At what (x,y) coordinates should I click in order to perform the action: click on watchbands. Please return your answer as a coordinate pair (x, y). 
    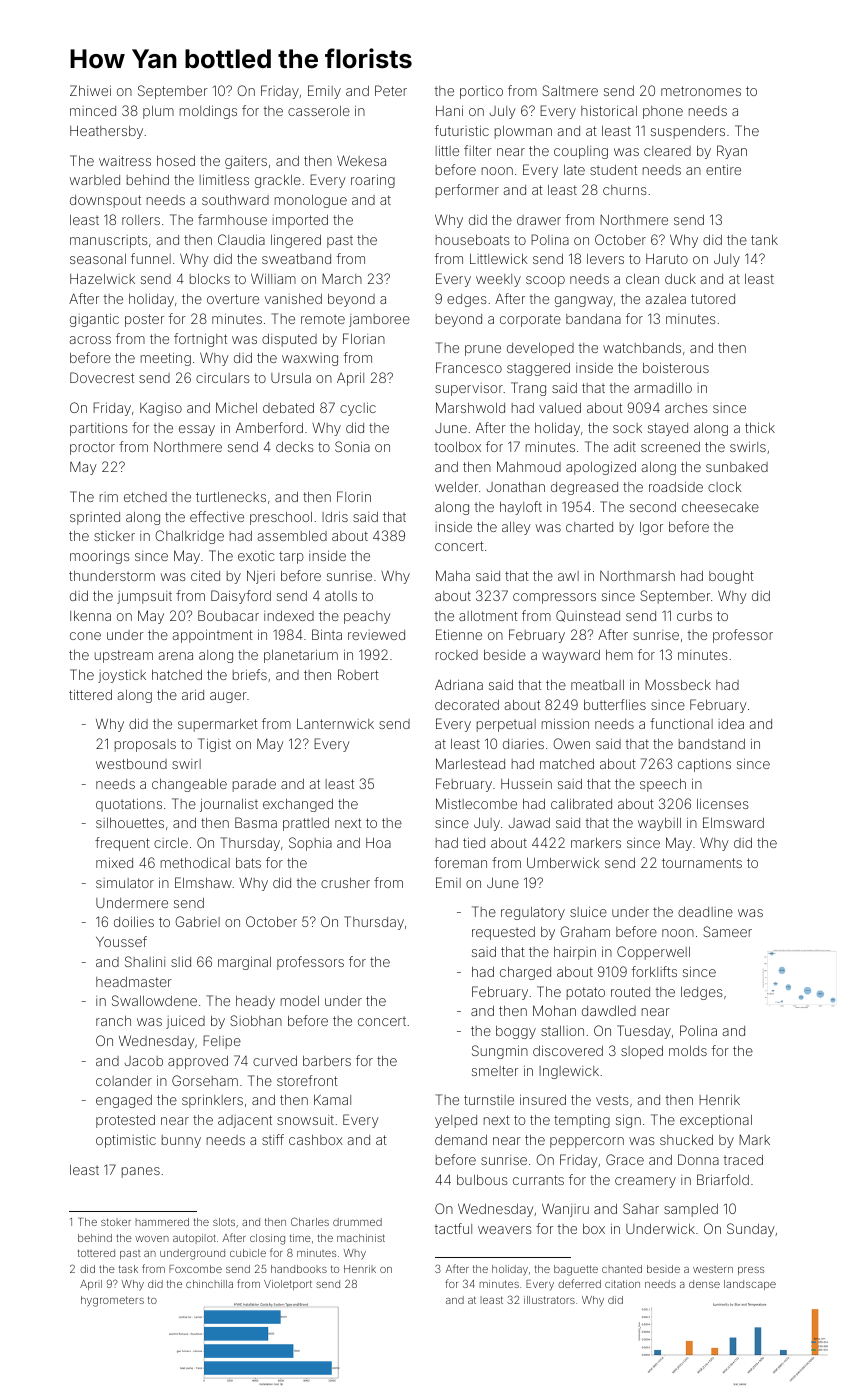
    Looking at the image, I should click on (642, 348).
